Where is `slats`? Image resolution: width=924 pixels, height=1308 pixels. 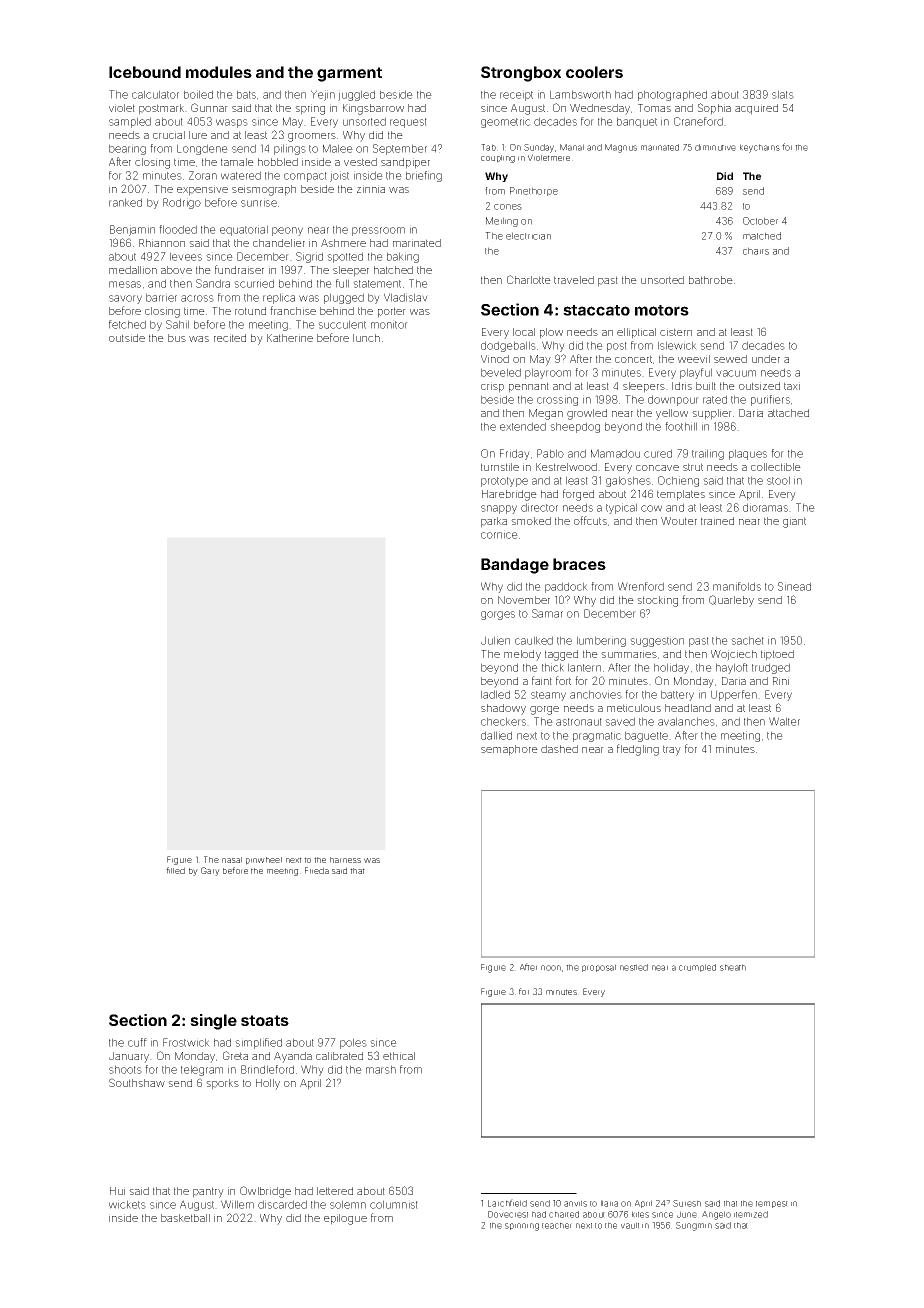 slats is located at coordinates (783, 94).
